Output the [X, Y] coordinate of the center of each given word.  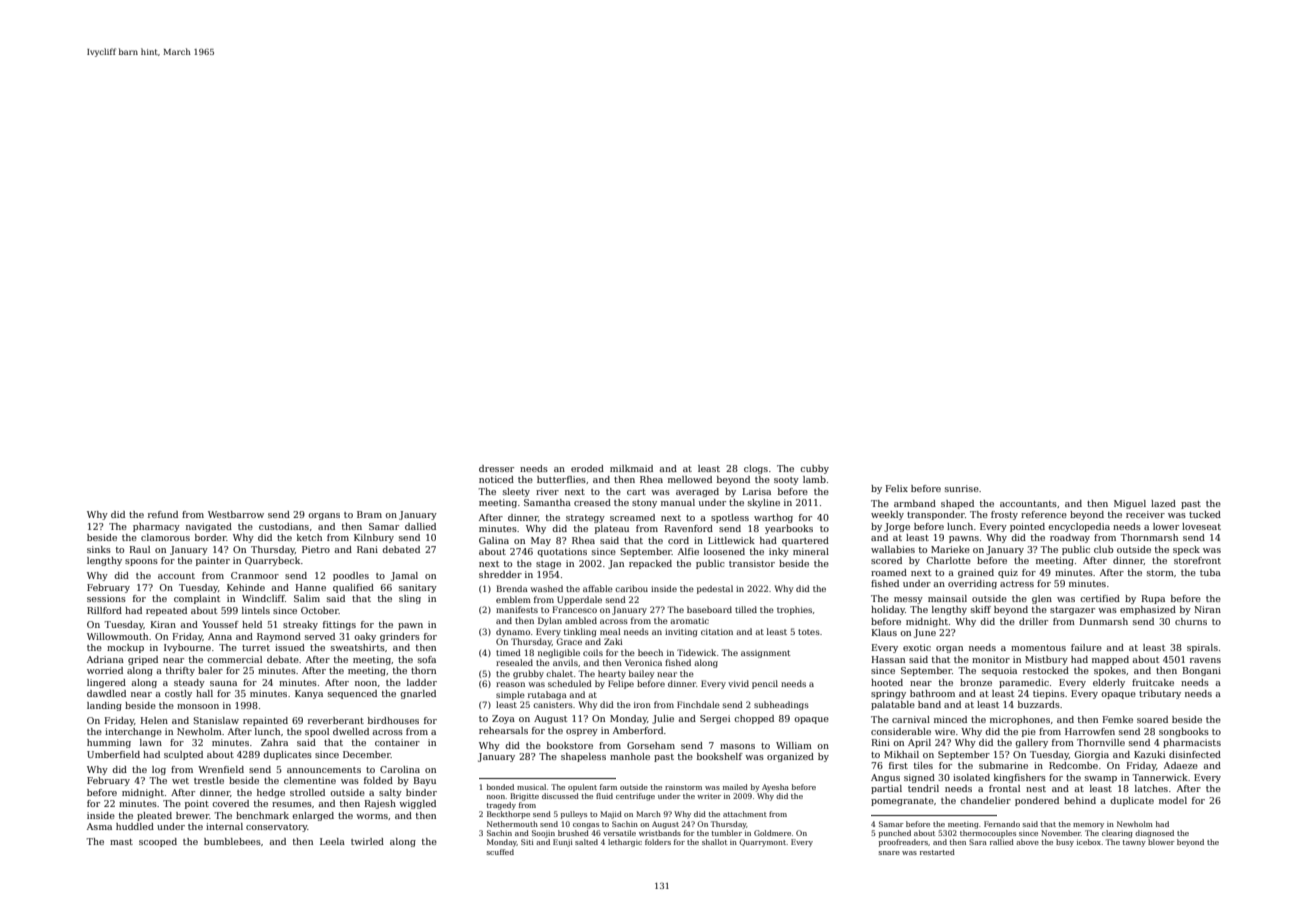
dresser [496, 468]
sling [410, 599]
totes [809, 632]
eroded [587, 468]
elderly [1109, 683]
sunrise [962, 488]
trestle [209, 780]
